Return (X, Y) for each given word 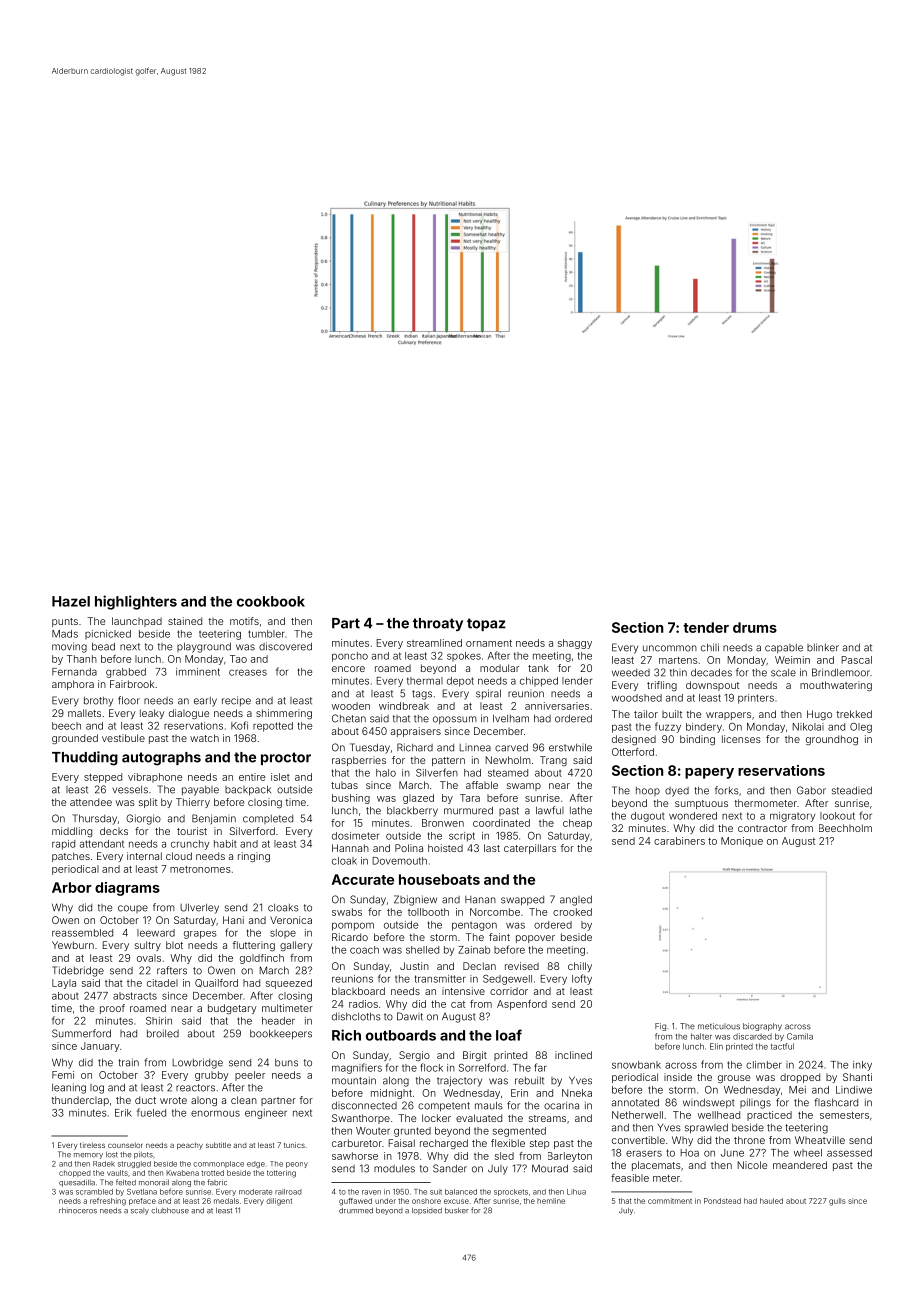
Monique (742, 842)
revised (522, 966)
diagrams (127, 889)
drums (755, 627)
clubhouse (170, 1211)
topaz (486, 624)
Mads (65, 634)
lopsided (427, 1211)
